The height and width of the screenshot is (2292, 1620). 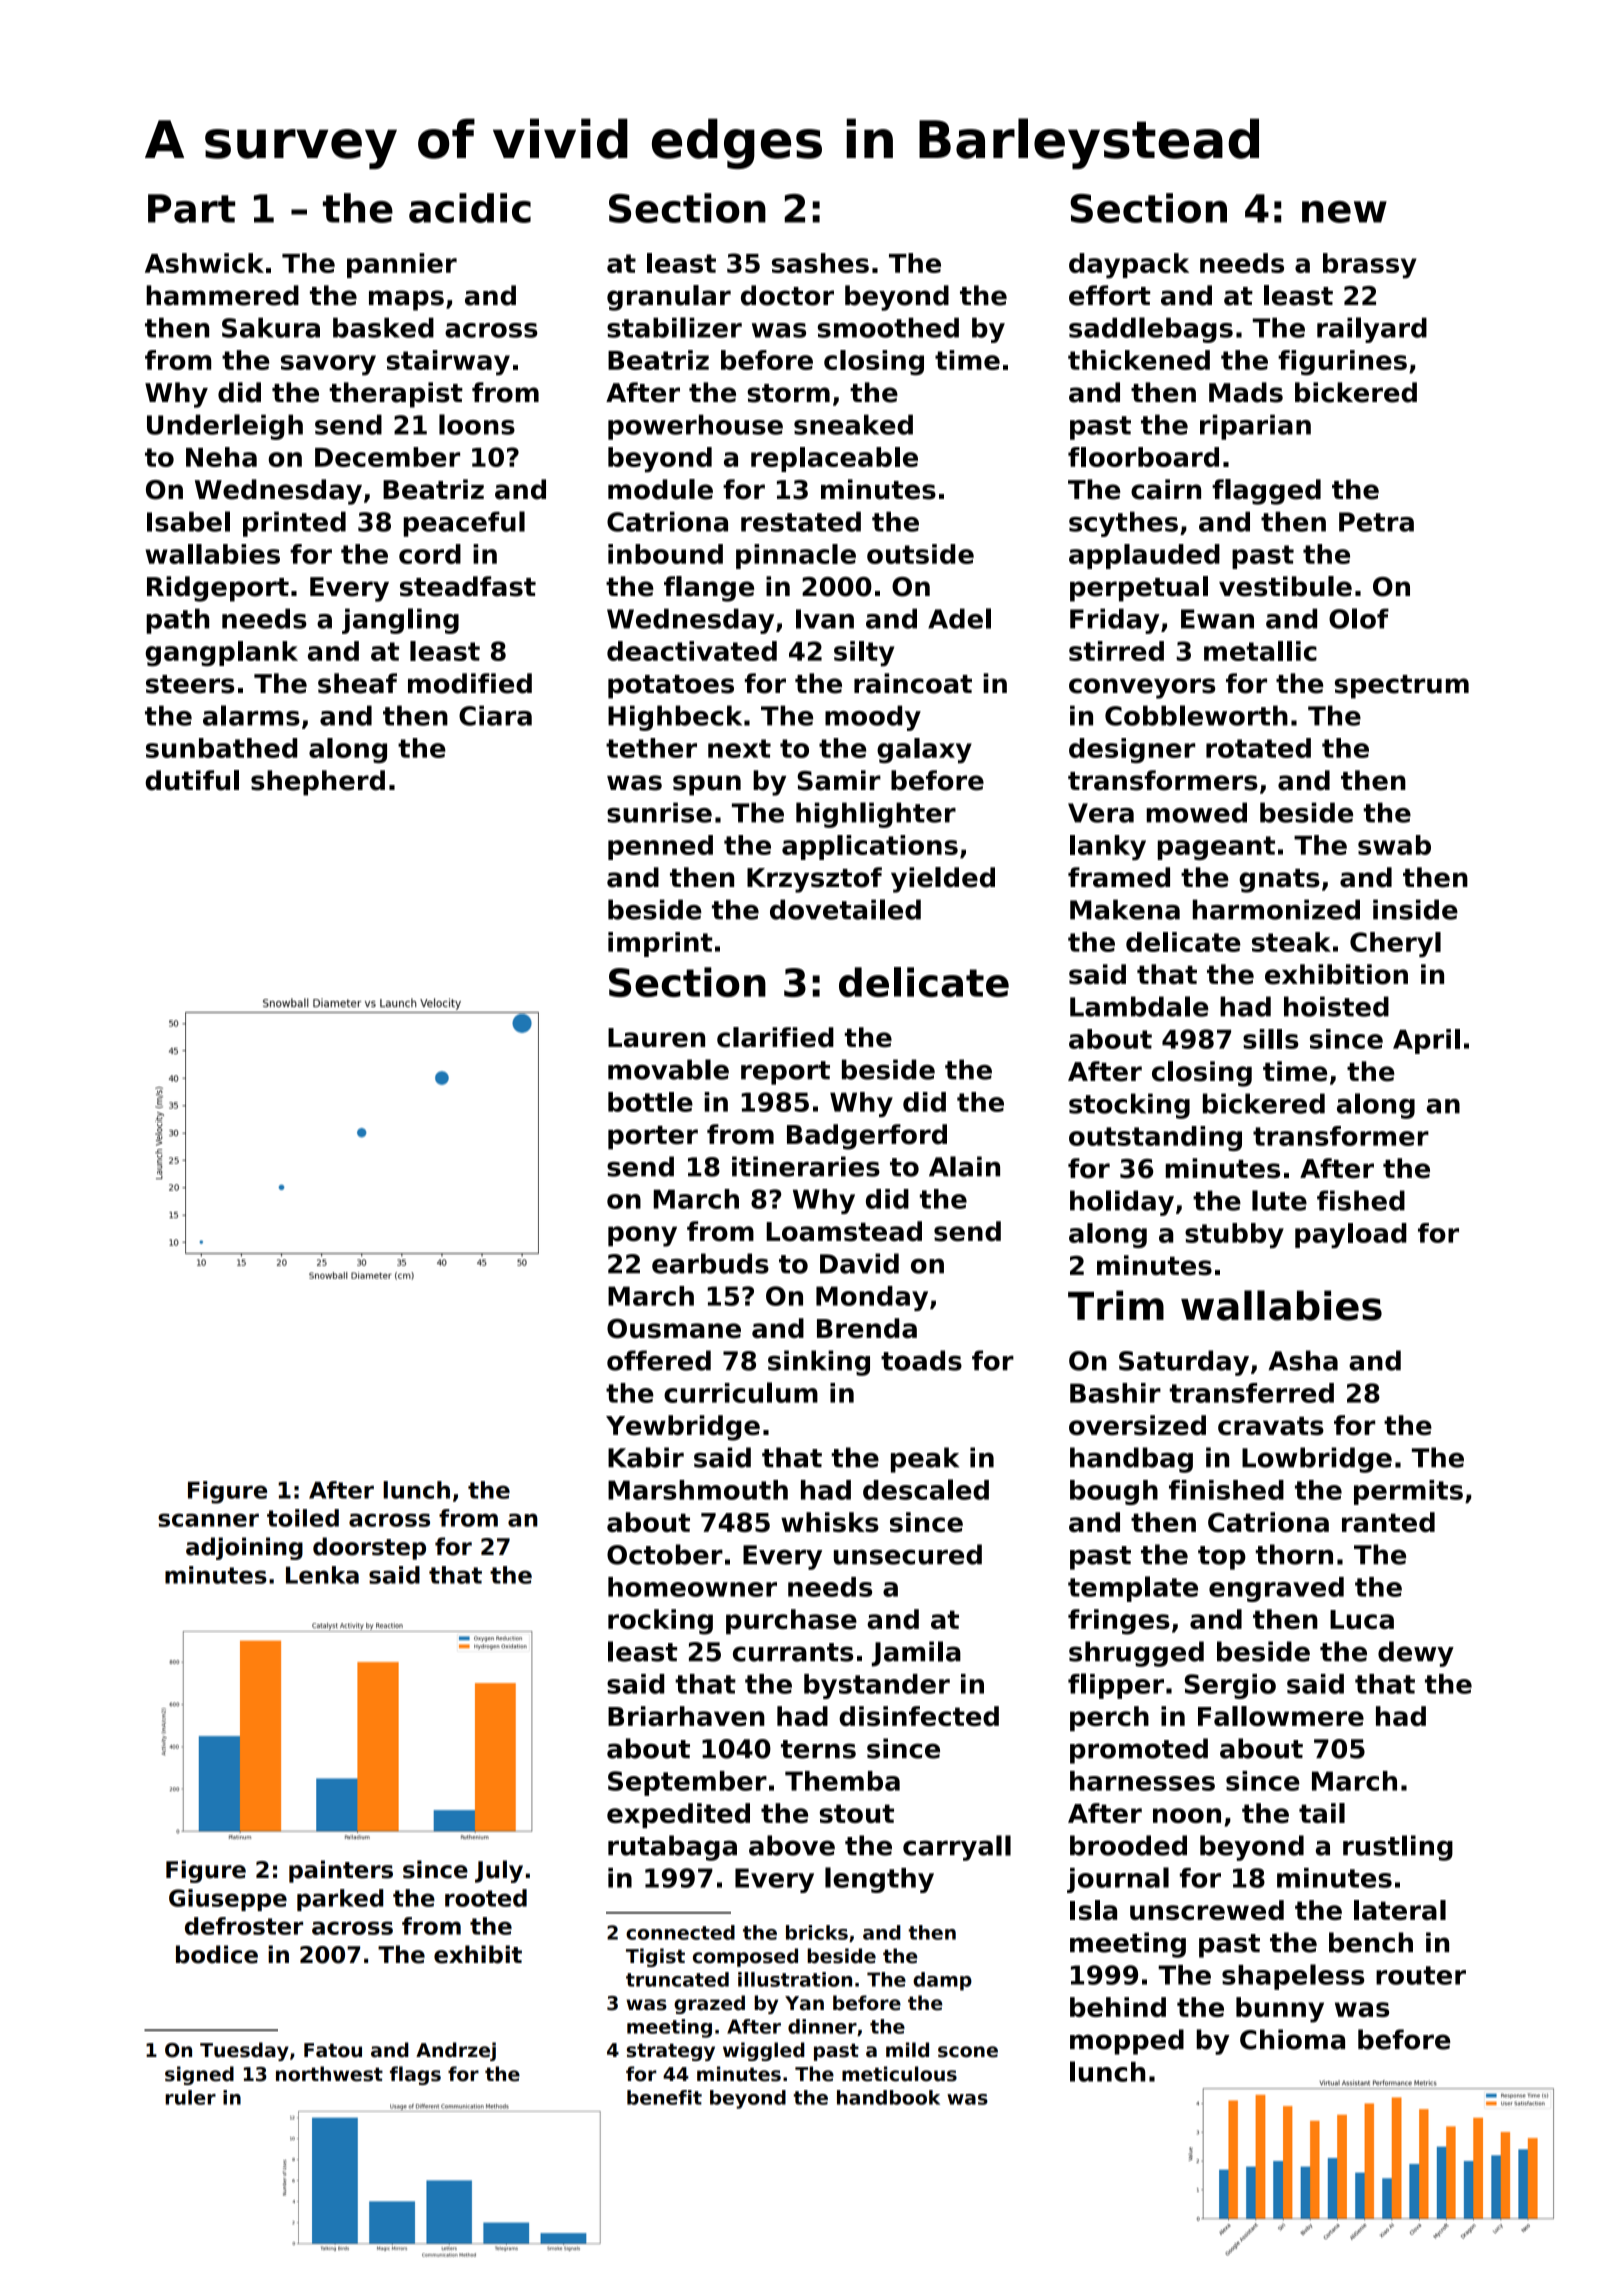 What do you see at coordinates (1402, 687) in the screenshot?
I see `spectrum` at bounding box center [1402, 687].
